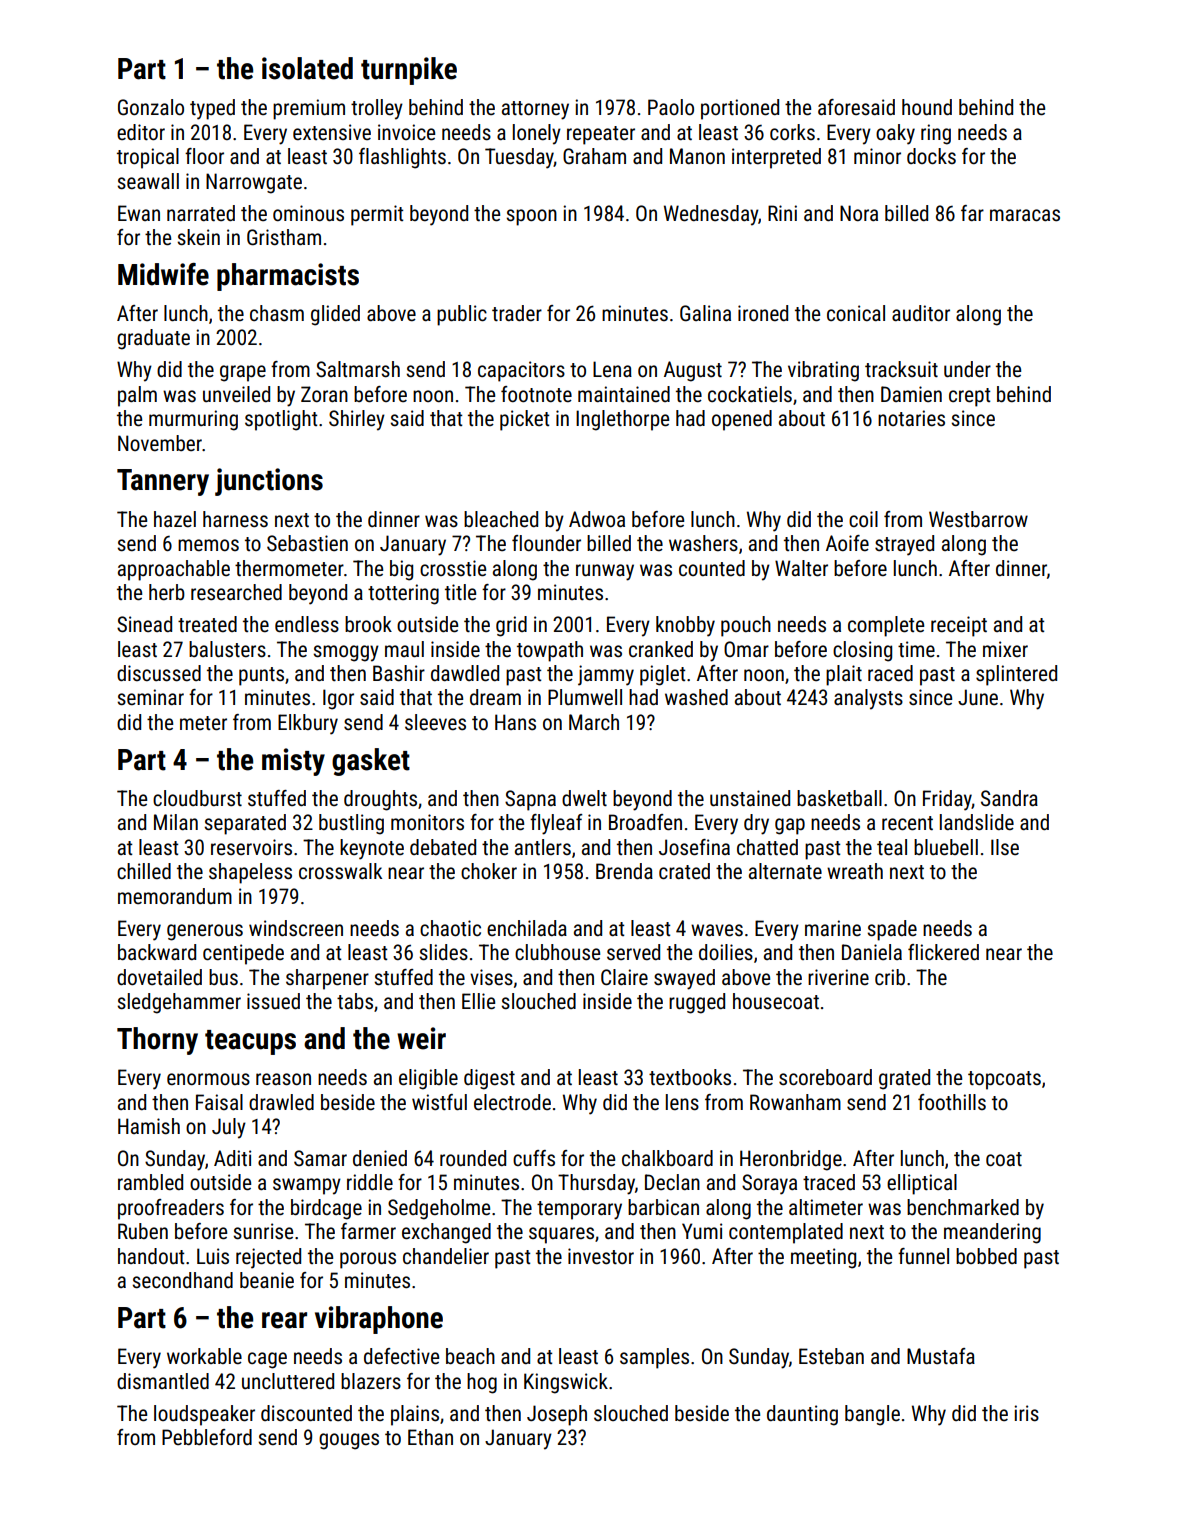 This page has height=1533, width=1185. What do you see at coordinates (517, 313) in the page?
I see `trader` at bounding box center [517, 313].
